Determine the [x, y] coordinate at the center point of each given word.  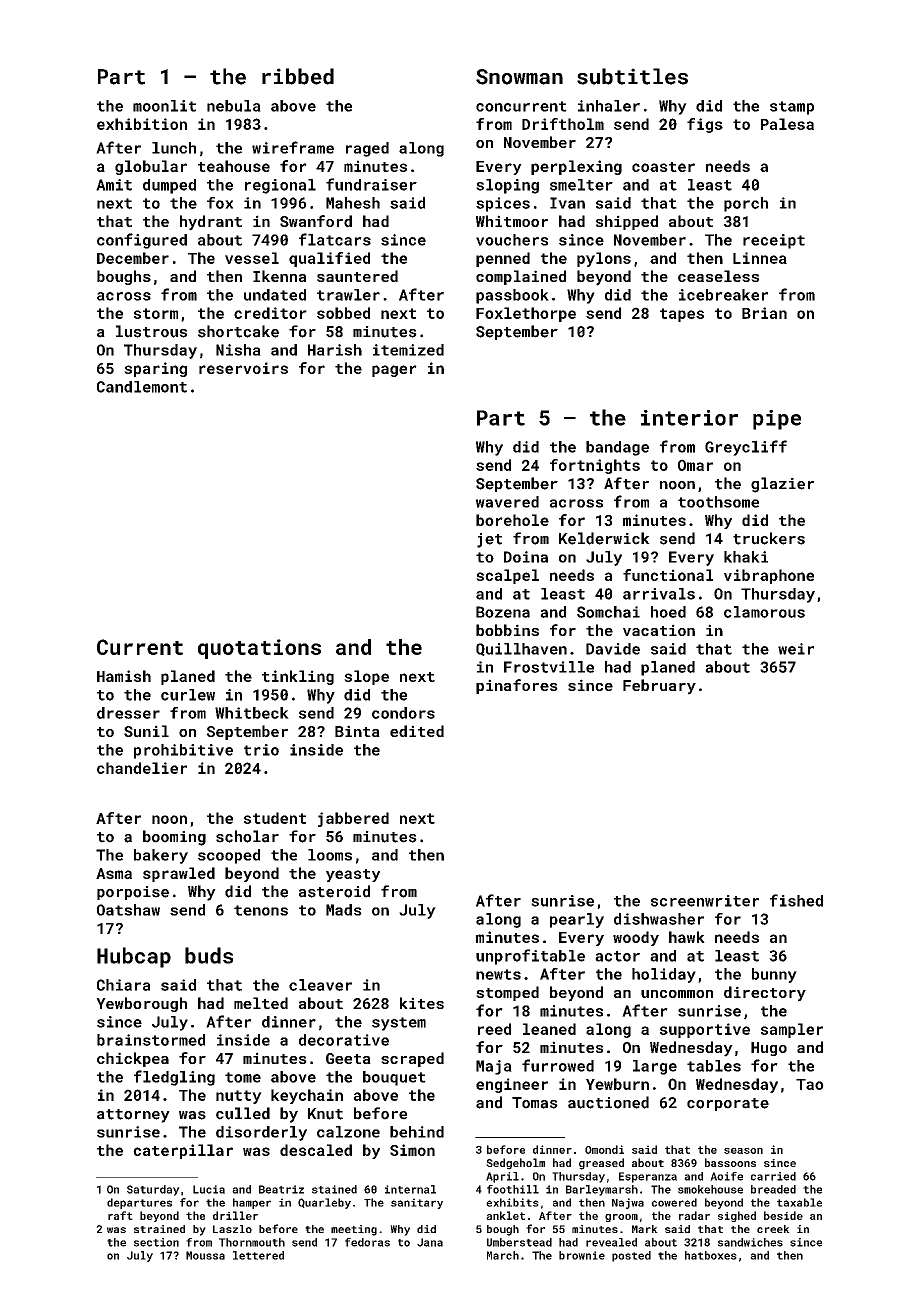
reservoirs [243, 368]
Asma [114, 873]
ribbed [298, 76]
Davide [613, 649]
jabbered [353, 819]
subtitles [632, 76]
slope [366, 677]
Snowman [519, 77]
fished [796, 900]
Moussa [205, 1255]
